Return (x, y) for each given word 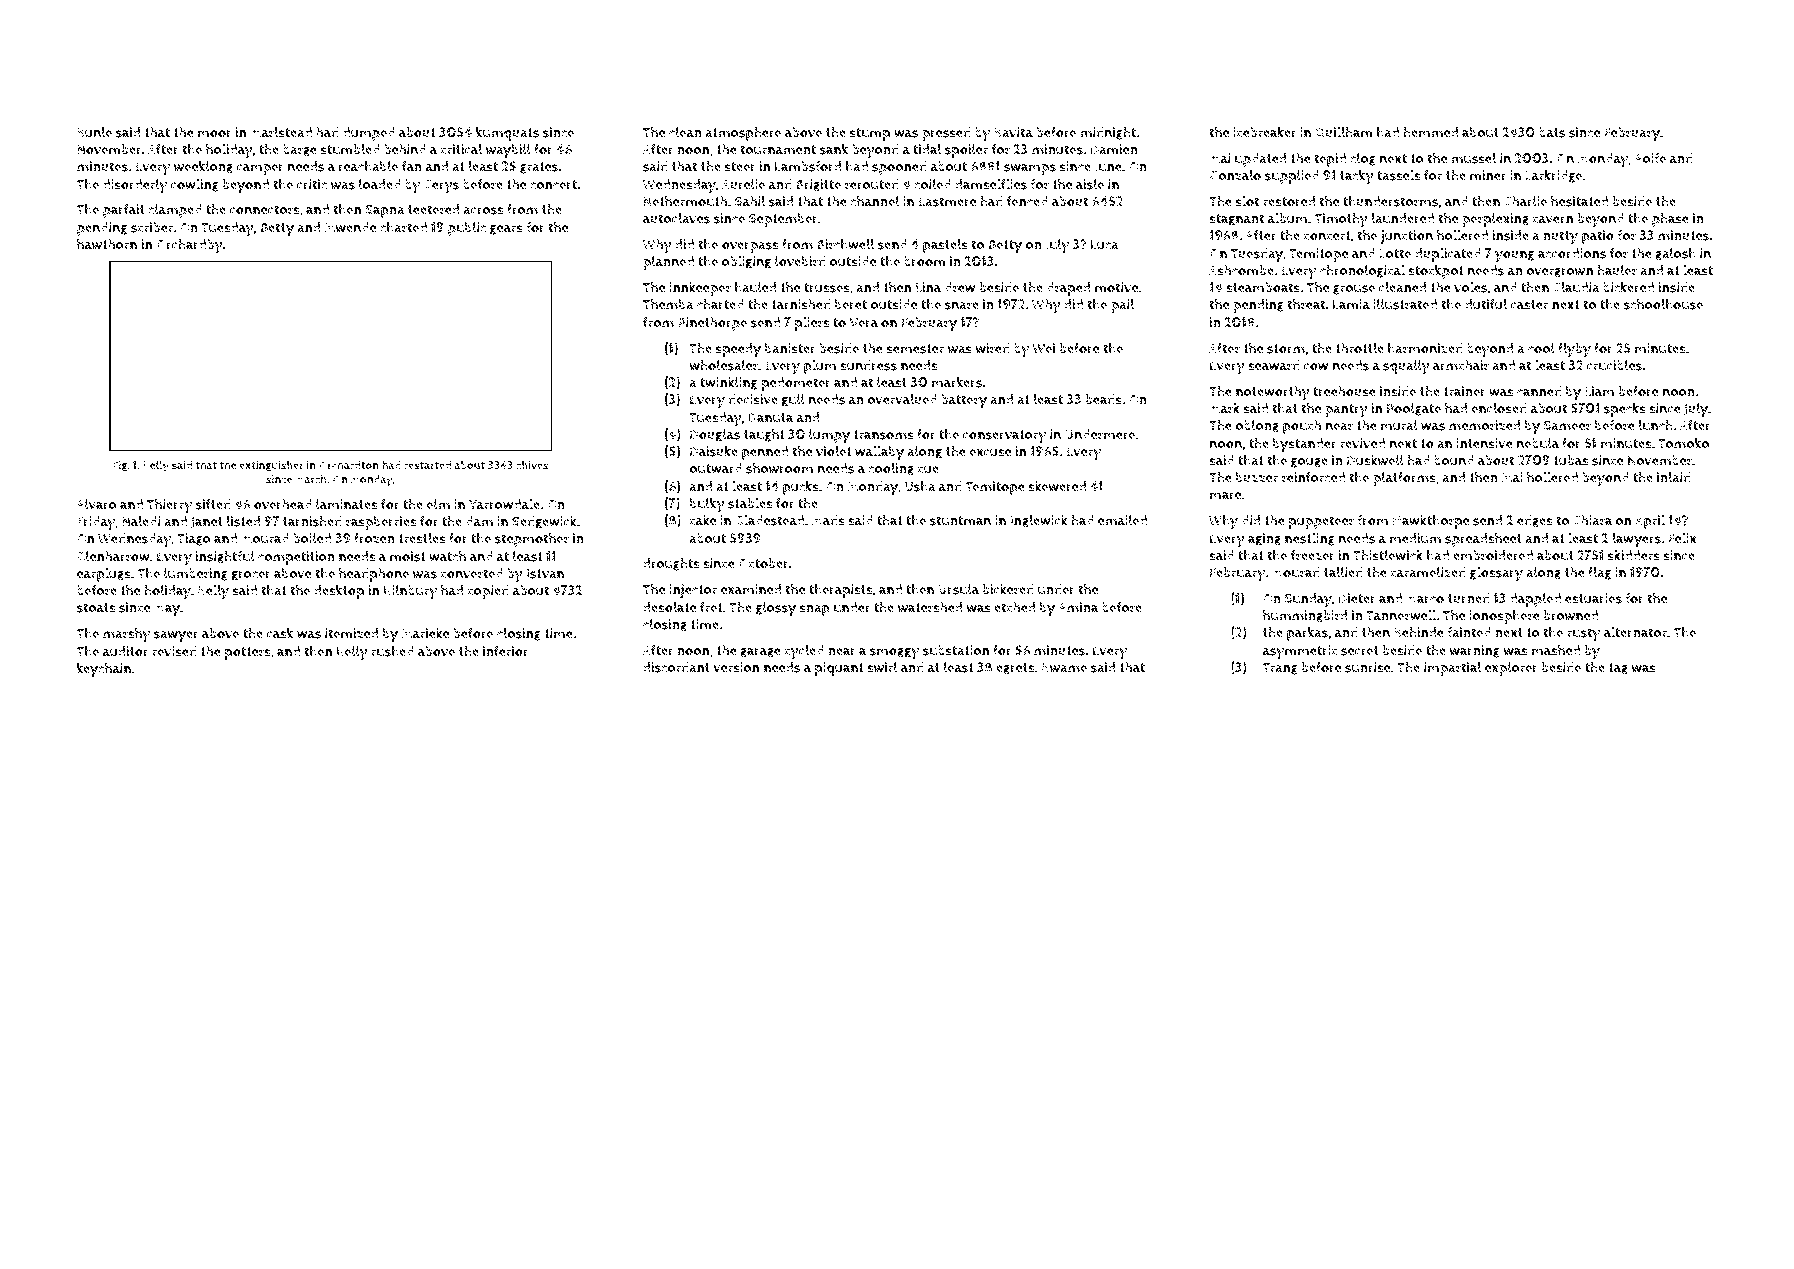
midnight (1108, 133)
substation (956, 650)
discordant (676, 667)
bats (1552, 132)
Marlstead (281, 132)
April (1650, 521)
